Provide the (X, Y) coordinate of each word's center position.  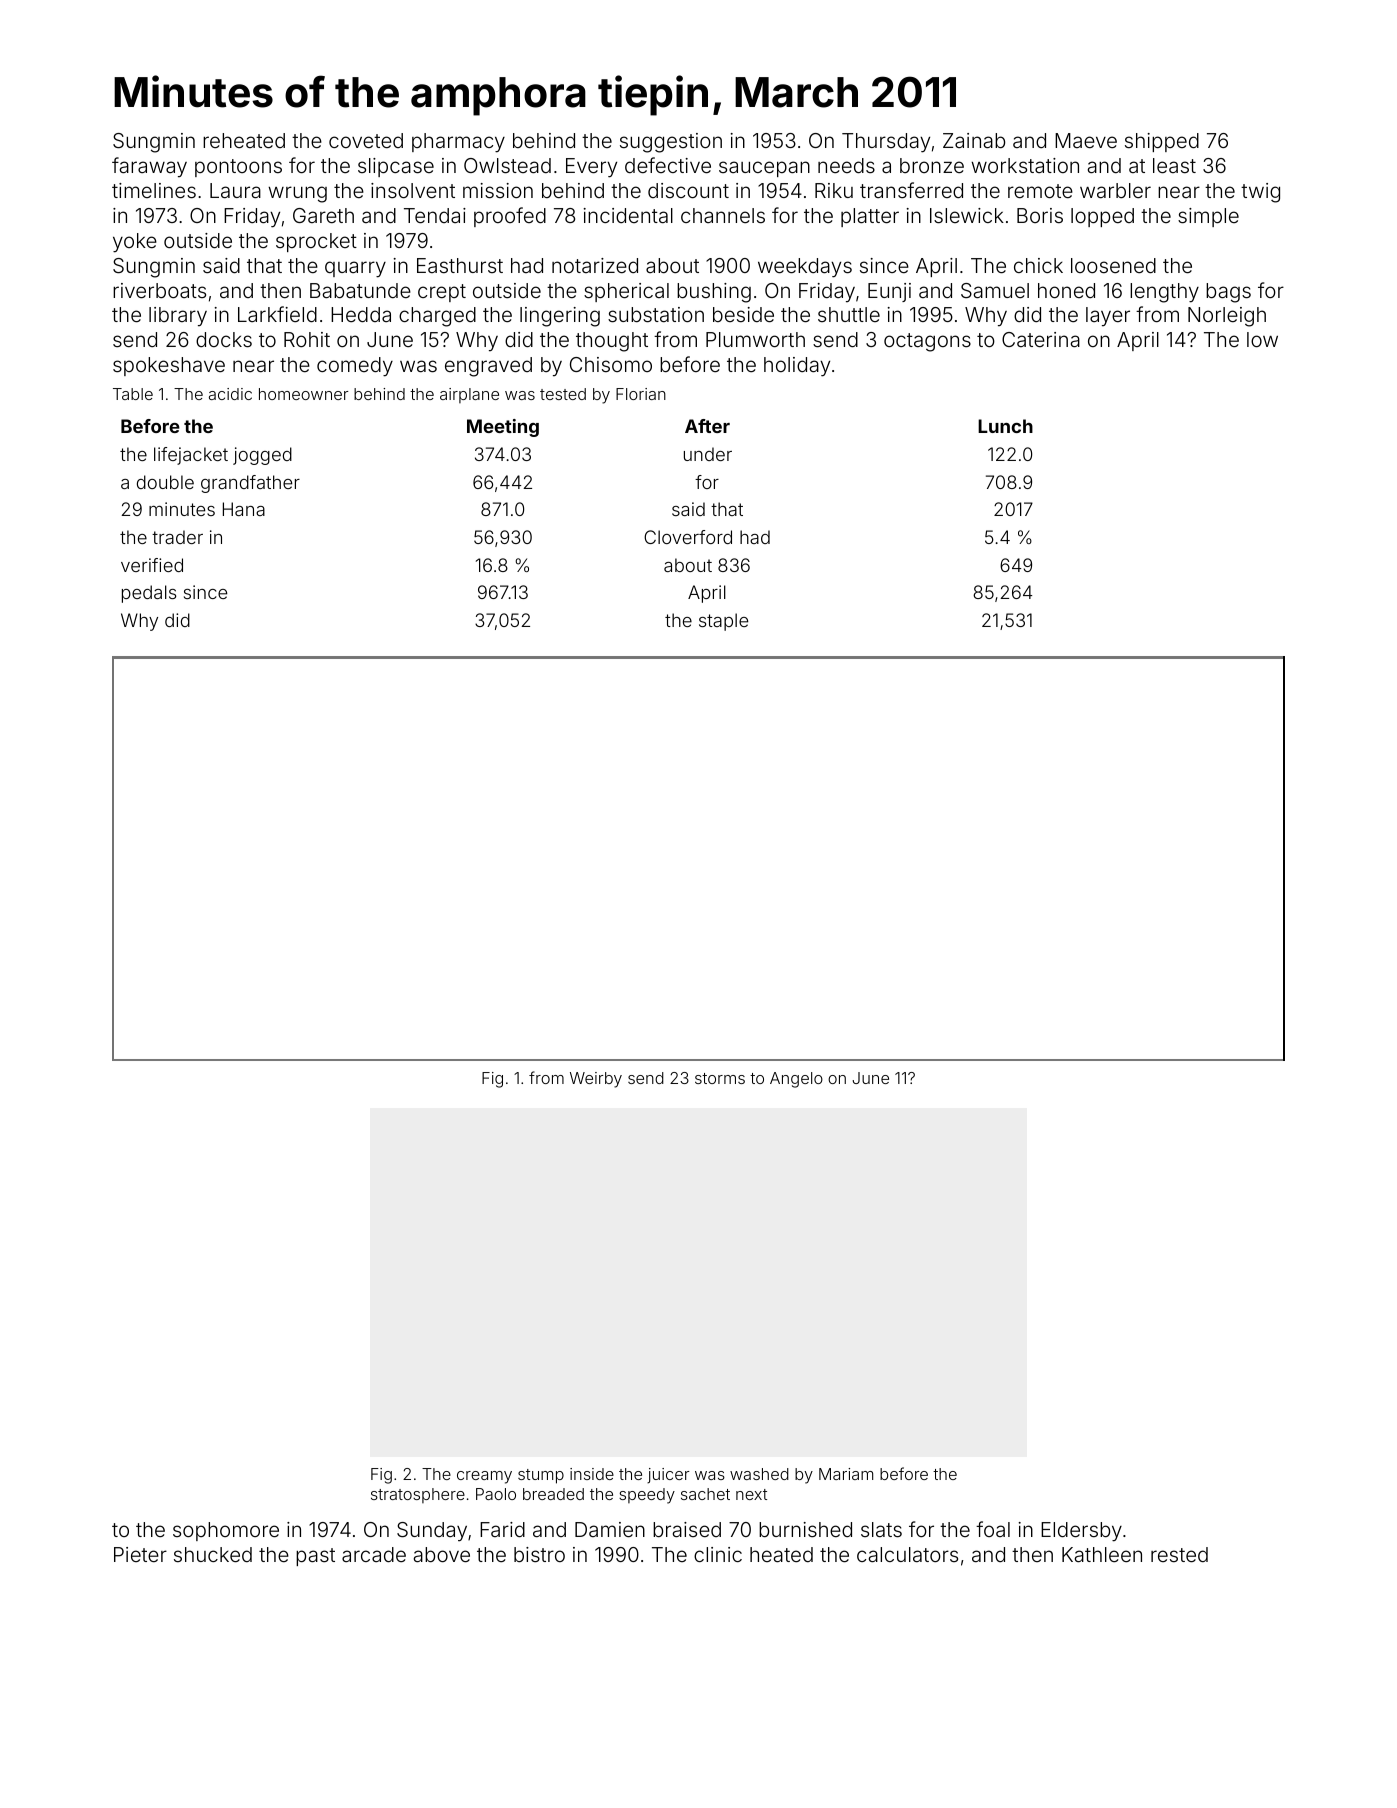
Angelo (796, 1080)
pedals (149, 594)
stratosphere (418, 1495)
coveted (366, 140)
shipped (1162, 142)
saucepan (764, 169)
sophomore (226, 1531)
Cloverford (688, 537)
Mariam (846, 1474)
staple (723, 622)
